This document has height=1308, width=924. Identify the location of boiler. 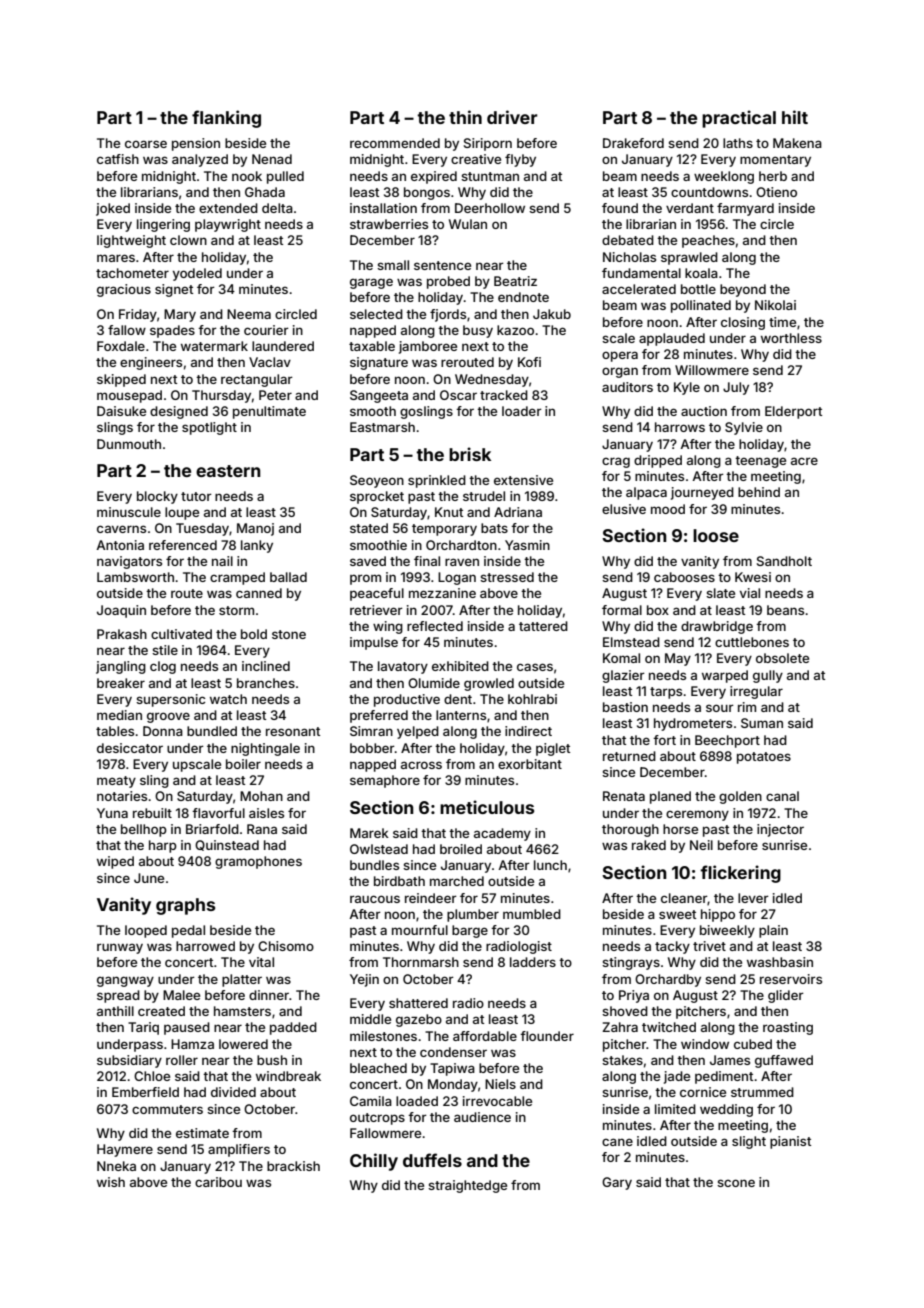
(243, 764).
